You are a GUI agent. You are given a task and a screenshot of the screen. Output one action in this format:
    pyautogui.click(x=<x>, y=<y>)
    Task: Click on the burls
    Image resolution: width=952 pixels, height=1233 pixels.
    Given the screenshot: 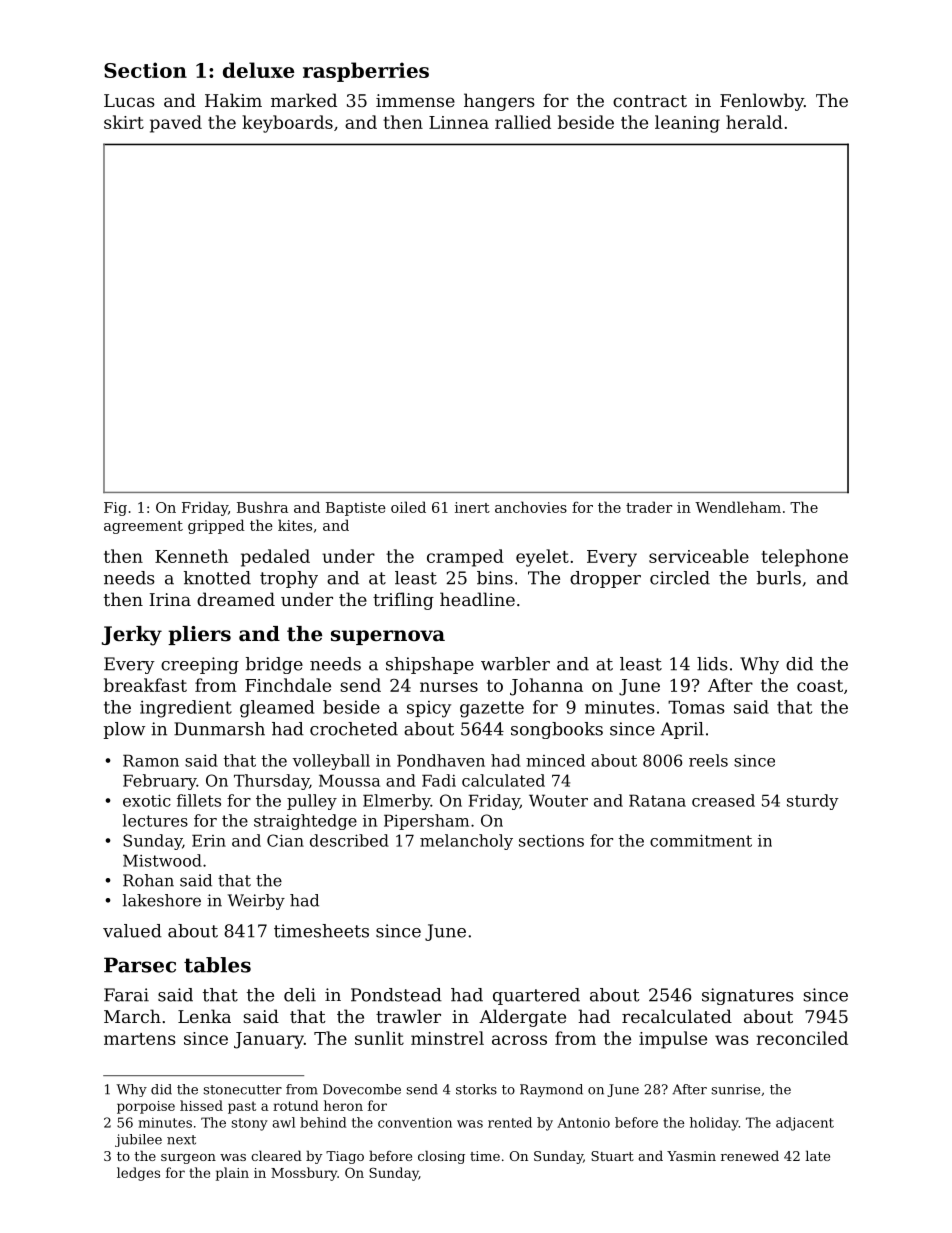 What is the action you would take?
    pyautogui.click(x=779, y=578)
